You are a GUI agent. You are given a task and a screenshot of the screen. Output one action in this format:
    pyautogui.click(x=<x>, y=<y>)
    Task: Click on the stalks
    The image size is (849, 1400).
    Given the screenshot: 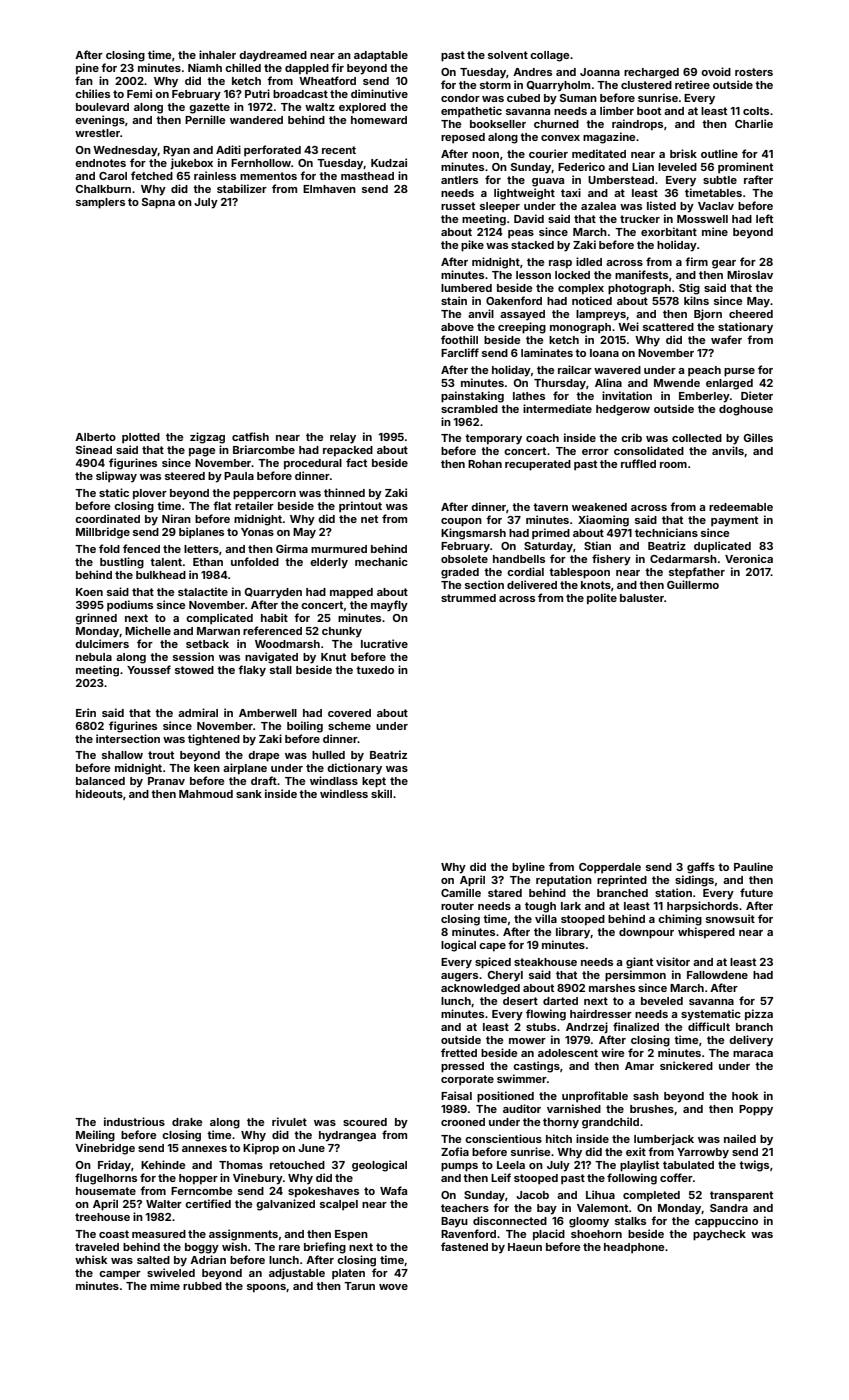 What is the action you would take?
    pyautogui.click(x=630, y=1221)
